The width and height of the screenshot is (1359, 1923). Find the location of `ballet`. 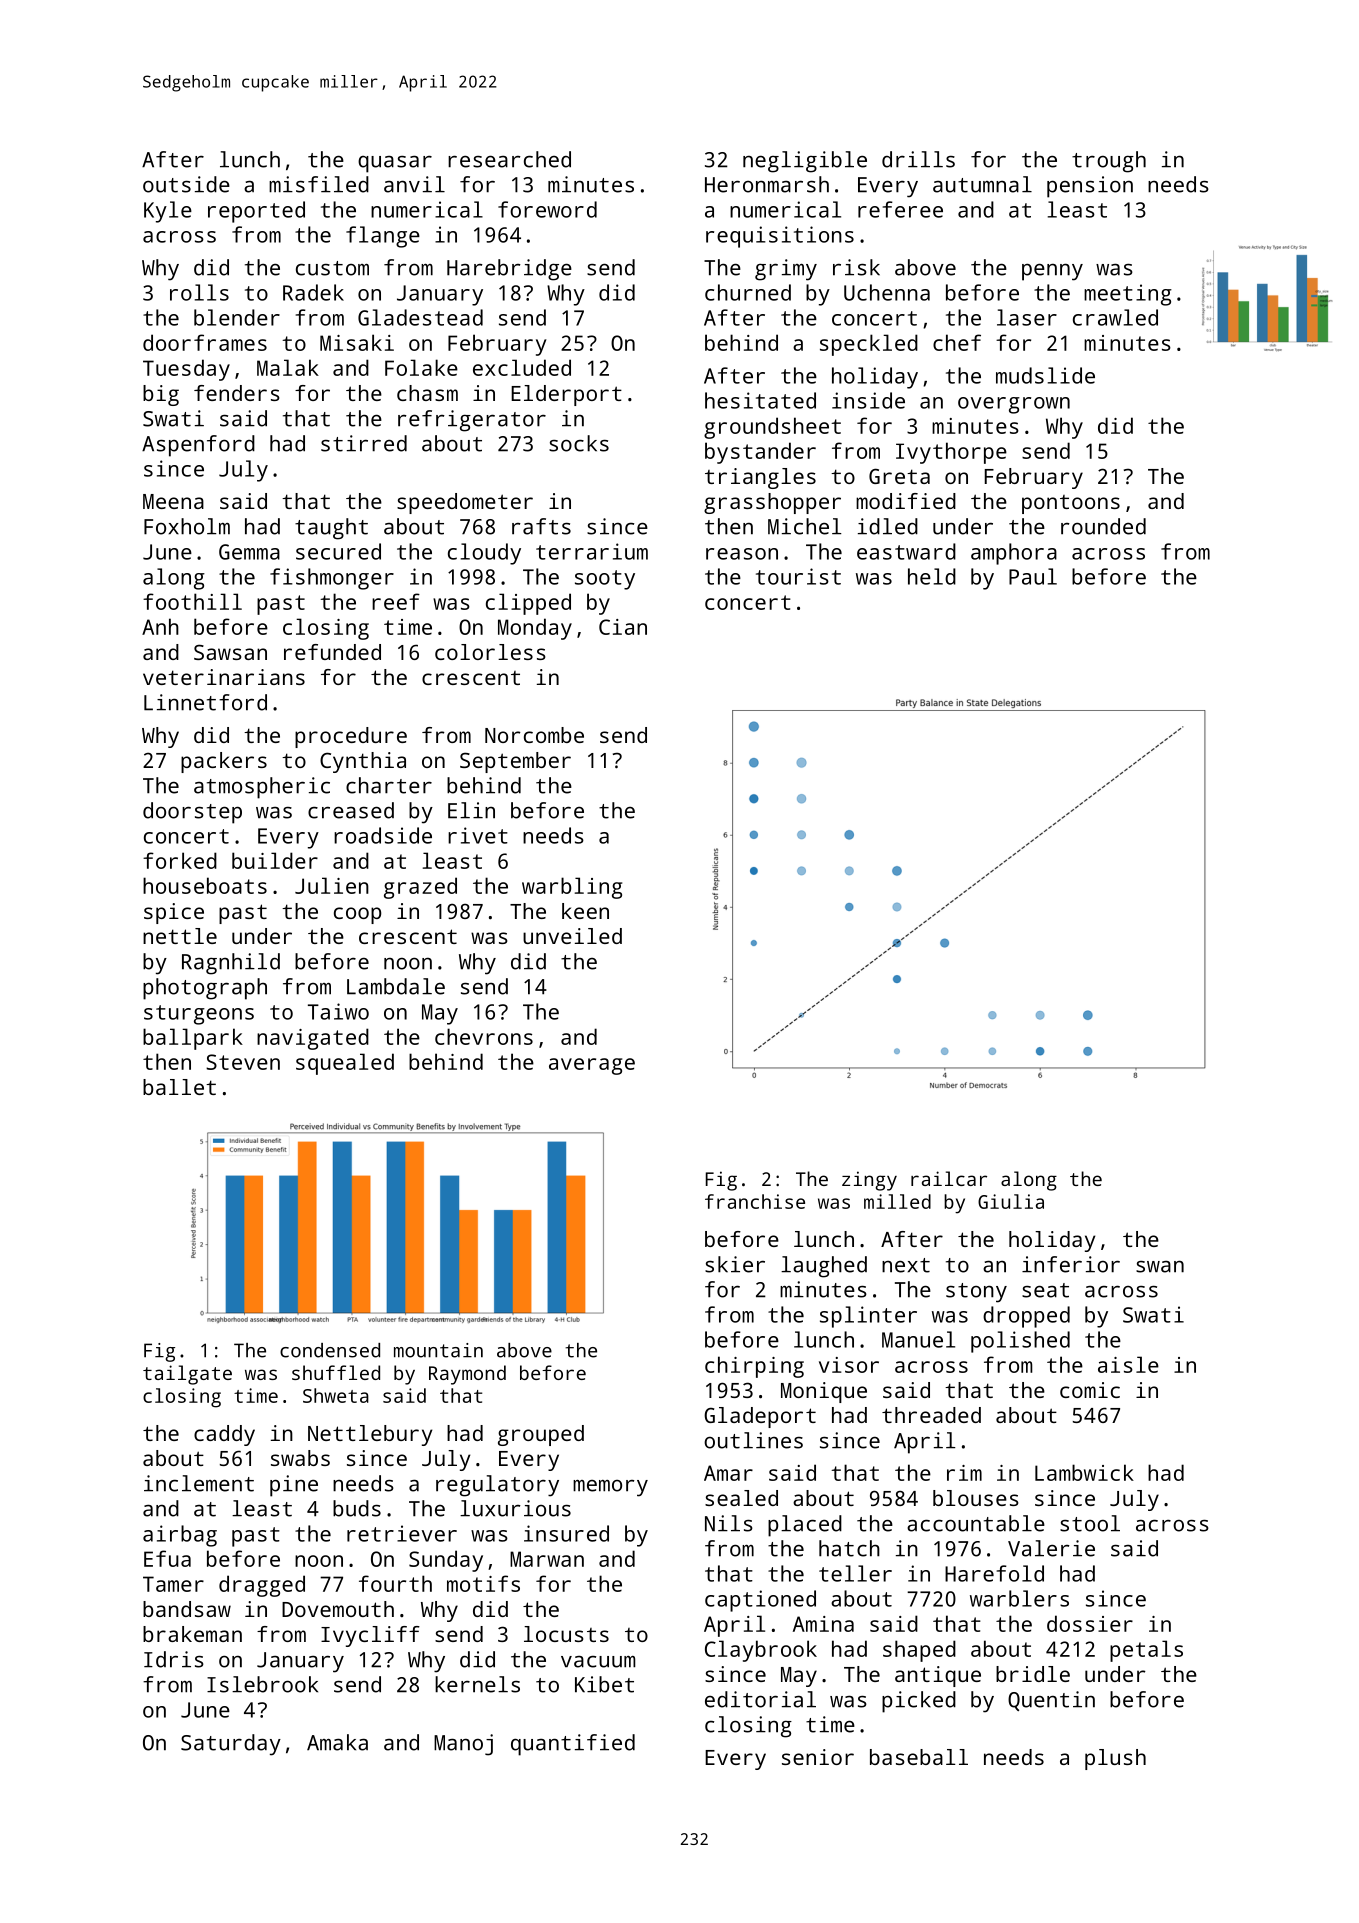

ballet is located at coordinates (179, 1087).
